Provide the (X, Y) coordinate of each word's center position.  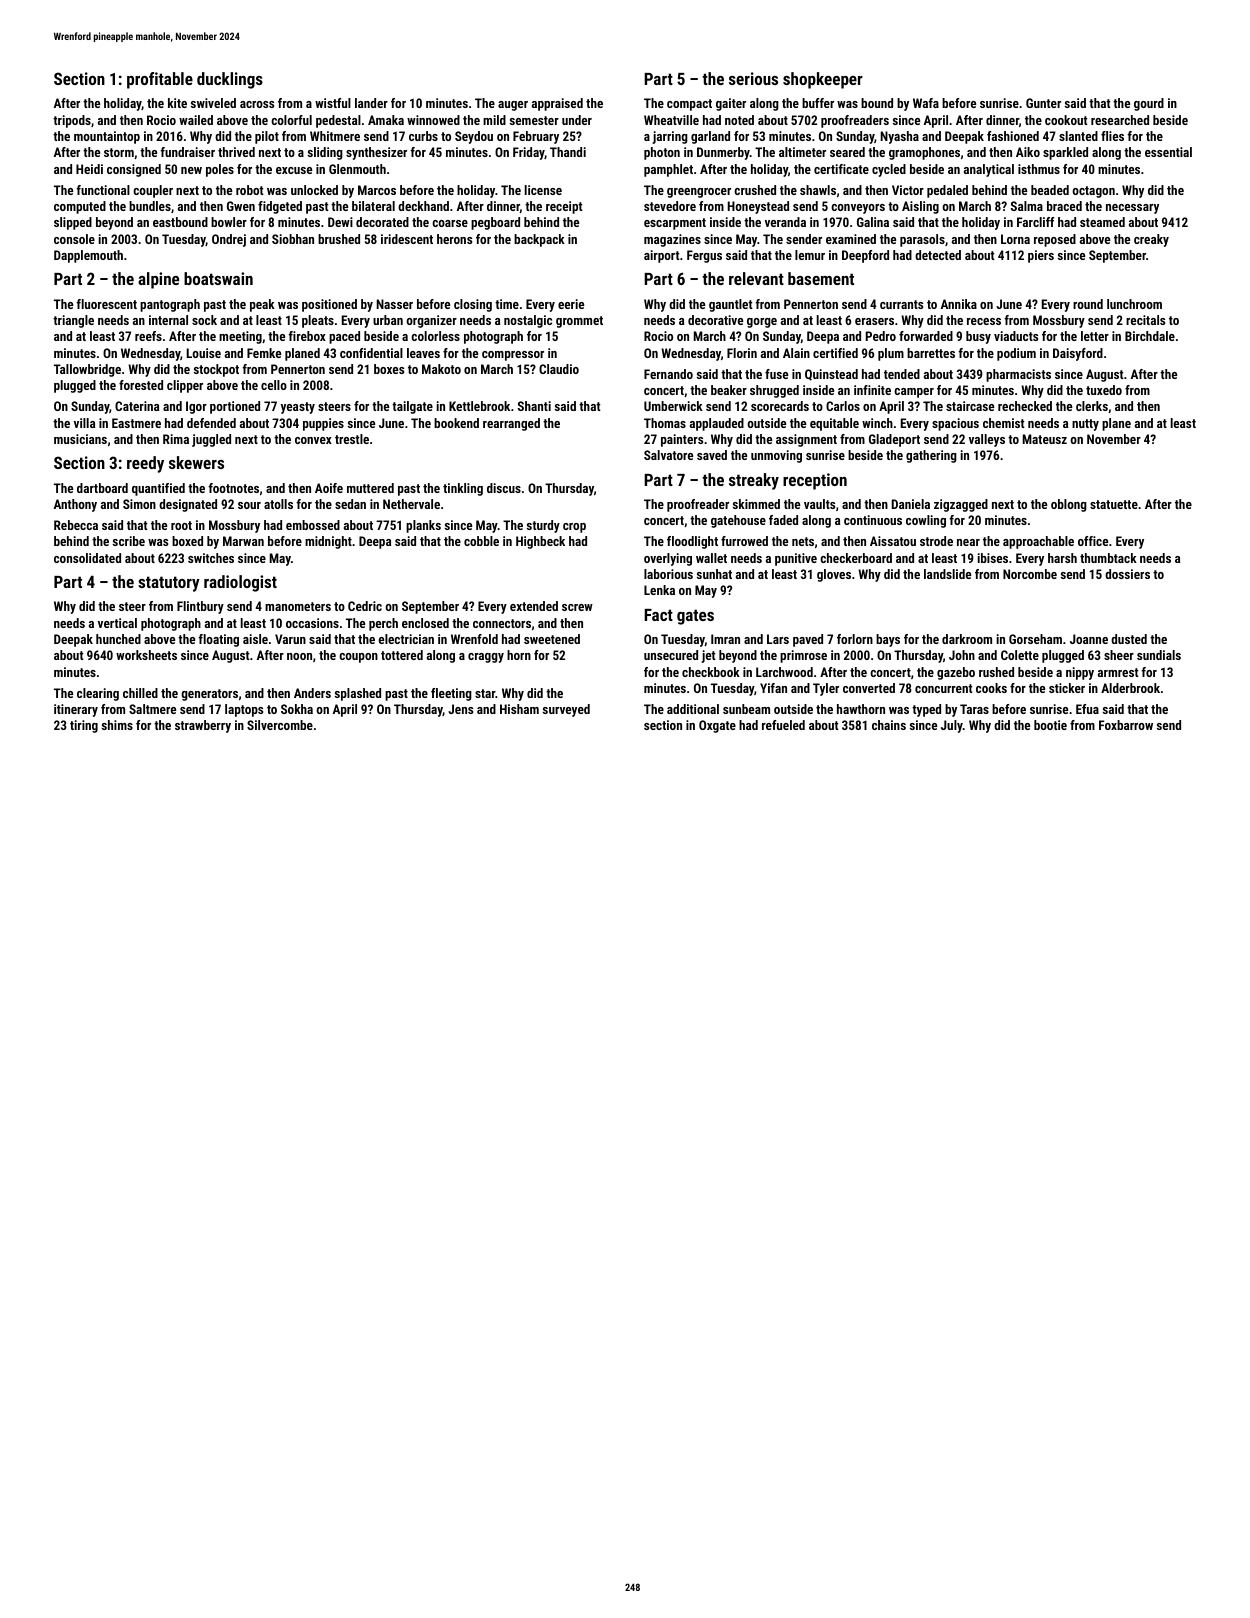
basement (821, 278)
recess (984, 321)
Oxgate (717, 726)
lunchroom (1134, 304)
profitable (160, 80)
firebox (307, 336)
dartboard (102, 488)
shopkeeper (823, 80)
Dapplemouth (88, 256)
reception (815, 481)
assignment (806, 440)
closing (473, 305)
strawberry (203, 726)
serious (753, 78)
